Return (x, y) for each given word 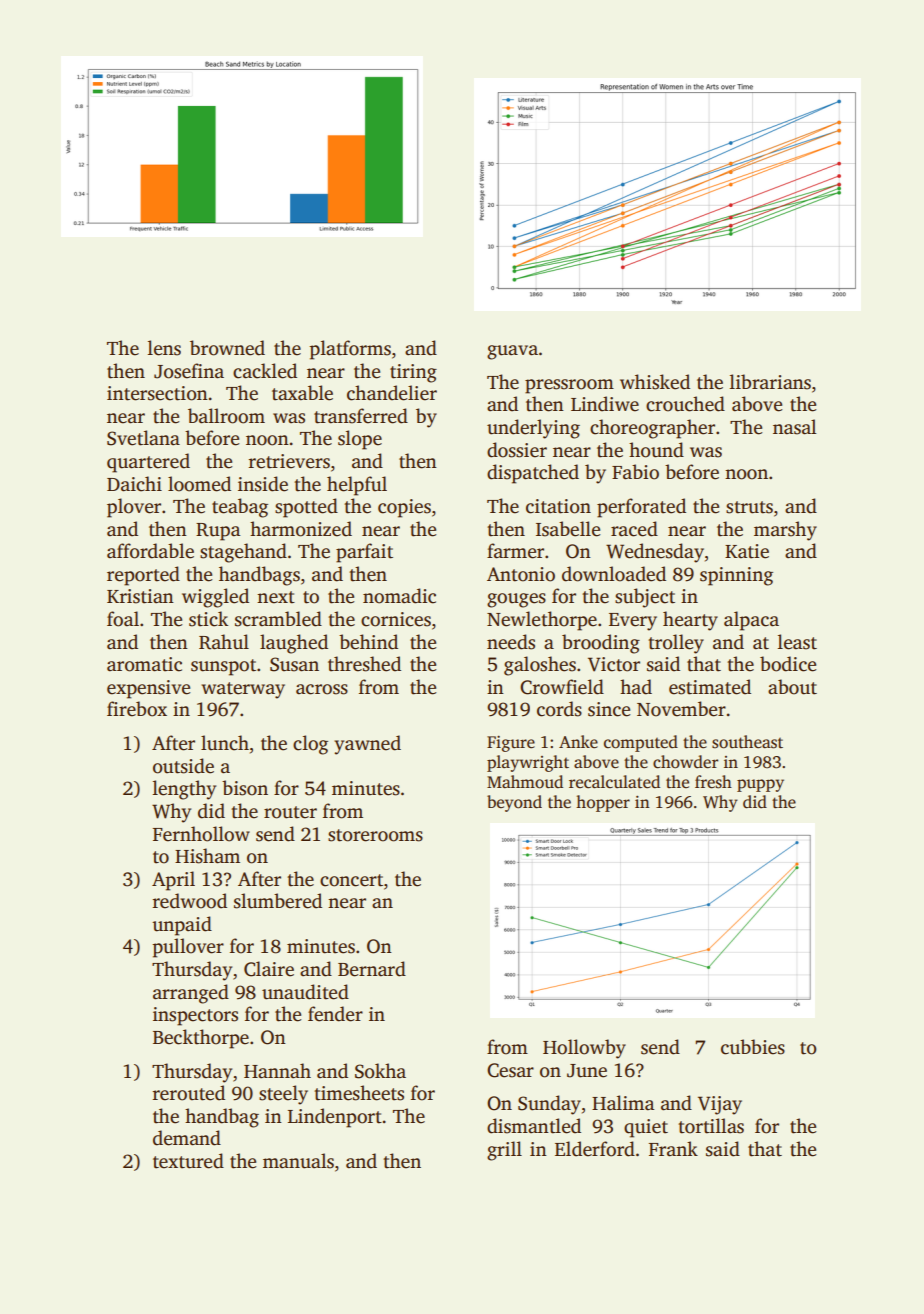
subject (645, 598)
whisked (655, 382)
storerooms (375, 835)
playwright (528, 763)
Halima (623, 1103)
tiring (413, 373)
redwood (190, 901)
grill (504, 1151)
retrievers (289, 461)
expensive (148, 689)
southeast (747, 742)
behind (368, 642)
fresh (713, 782)
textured (188, 1161)
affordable (150, 551)
